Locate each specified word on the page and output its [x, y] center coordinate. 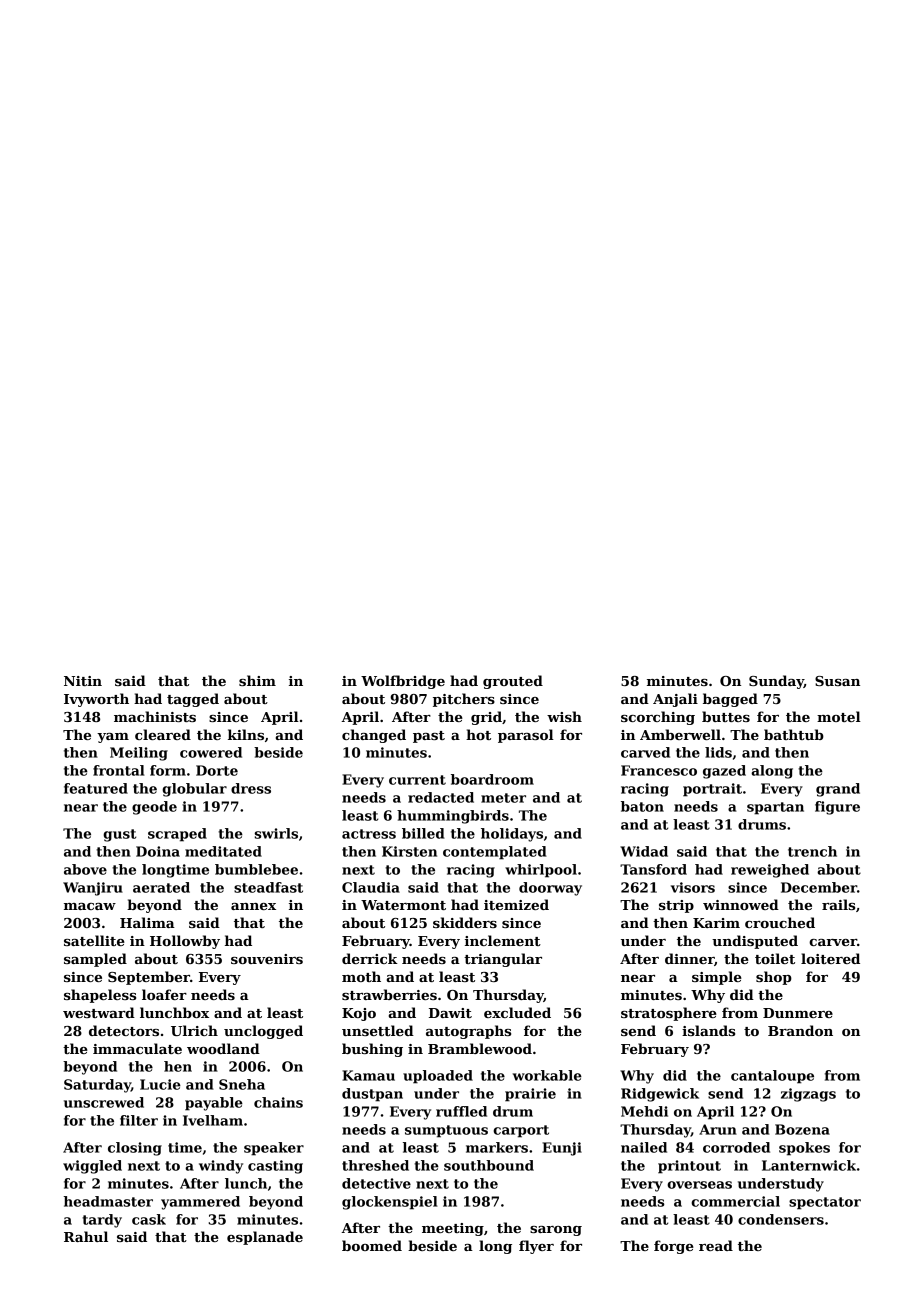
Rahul [86, 1236]
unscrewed [104, 1102]
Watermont [403, 905]
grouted [513, 682]
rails [838, 904]
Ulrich [194, 1030]
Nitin [83, 681]
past [429, 737]
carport [521, 1131]
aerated [161, 887]
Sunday [776, 682]
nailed [644, 1147]
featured [96, 788]
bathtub [794, 734]
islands [708, 1030]
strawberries [389, 994]
